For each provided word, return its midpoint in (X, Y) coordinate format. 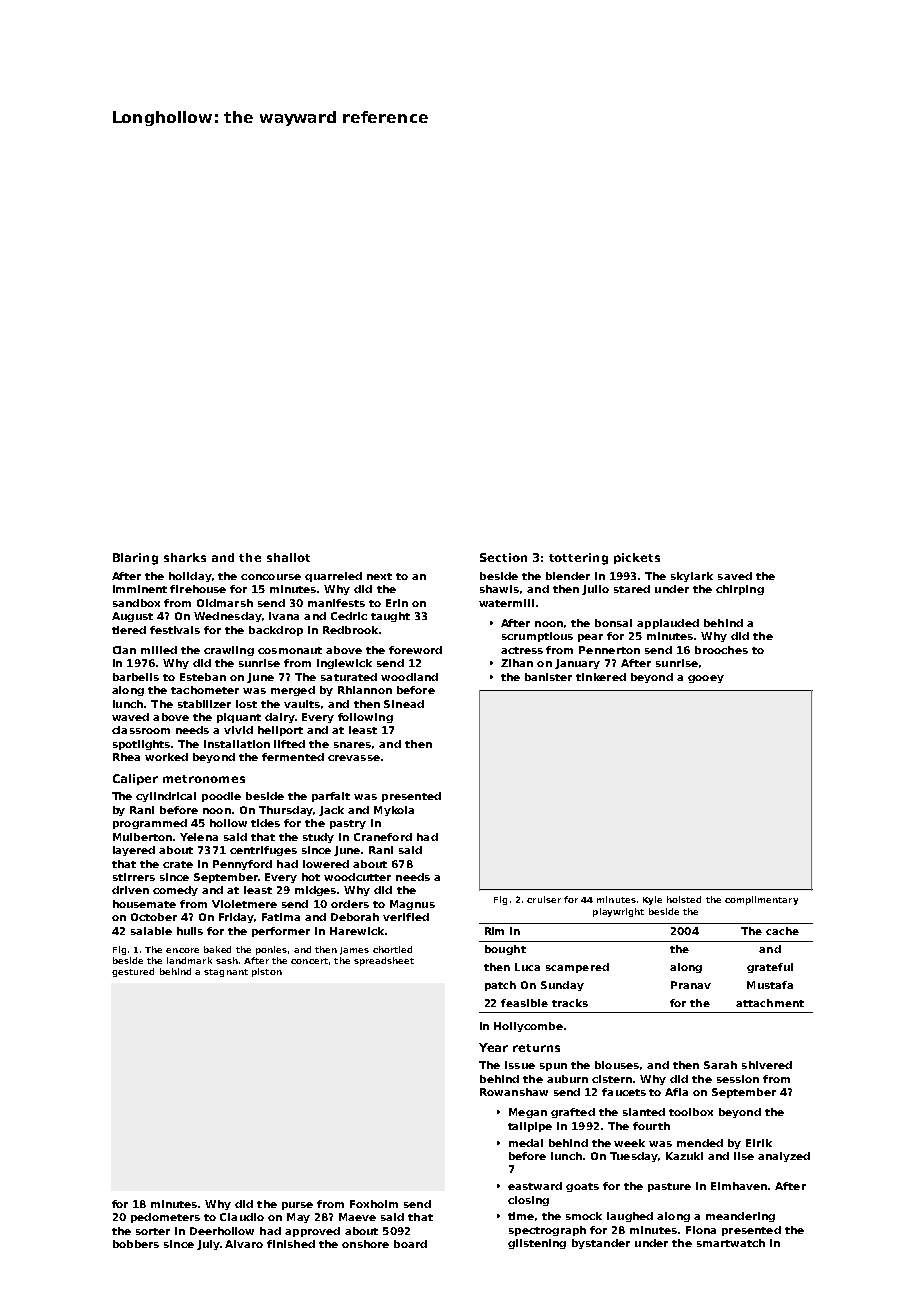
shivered (767, 1065)
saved (735, 576)
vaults (302, 704)
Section (503, 557)
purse (297, 1206)
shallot (288, 557)
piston (267, 972)
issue (520, 1065)
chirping (740, 590)
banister (548, 677)
